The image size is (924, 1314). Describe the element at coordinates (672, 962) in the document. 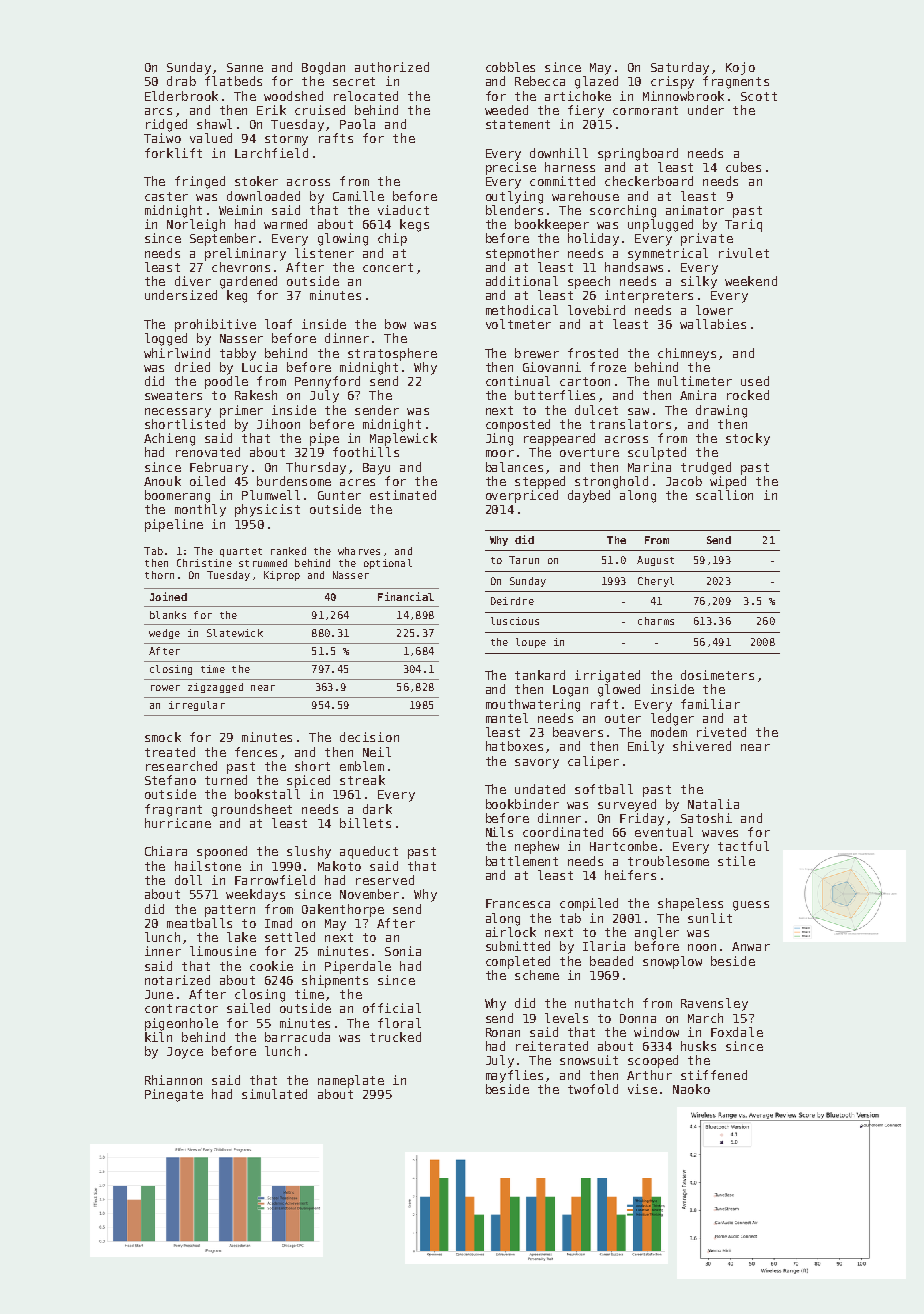

I see `snowplow` at that location.
